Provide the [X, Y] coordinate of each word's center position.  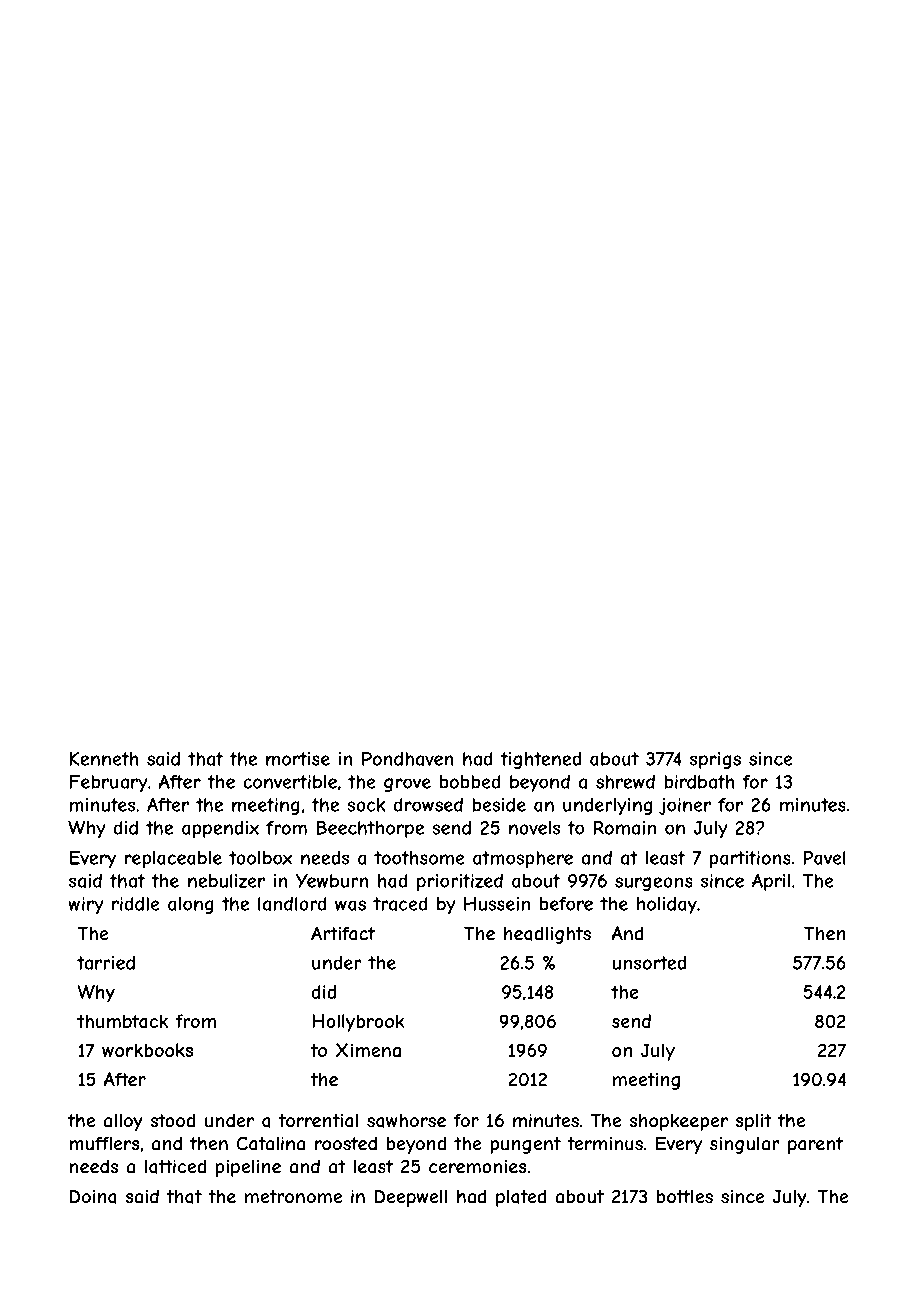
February [109, 783]
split [754, 1122]
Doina [93, 1196]
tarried [106, 963]
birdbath [699, 782]
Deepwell [411, 1198]
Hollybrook [358, 1023]
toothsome [419, 858]
